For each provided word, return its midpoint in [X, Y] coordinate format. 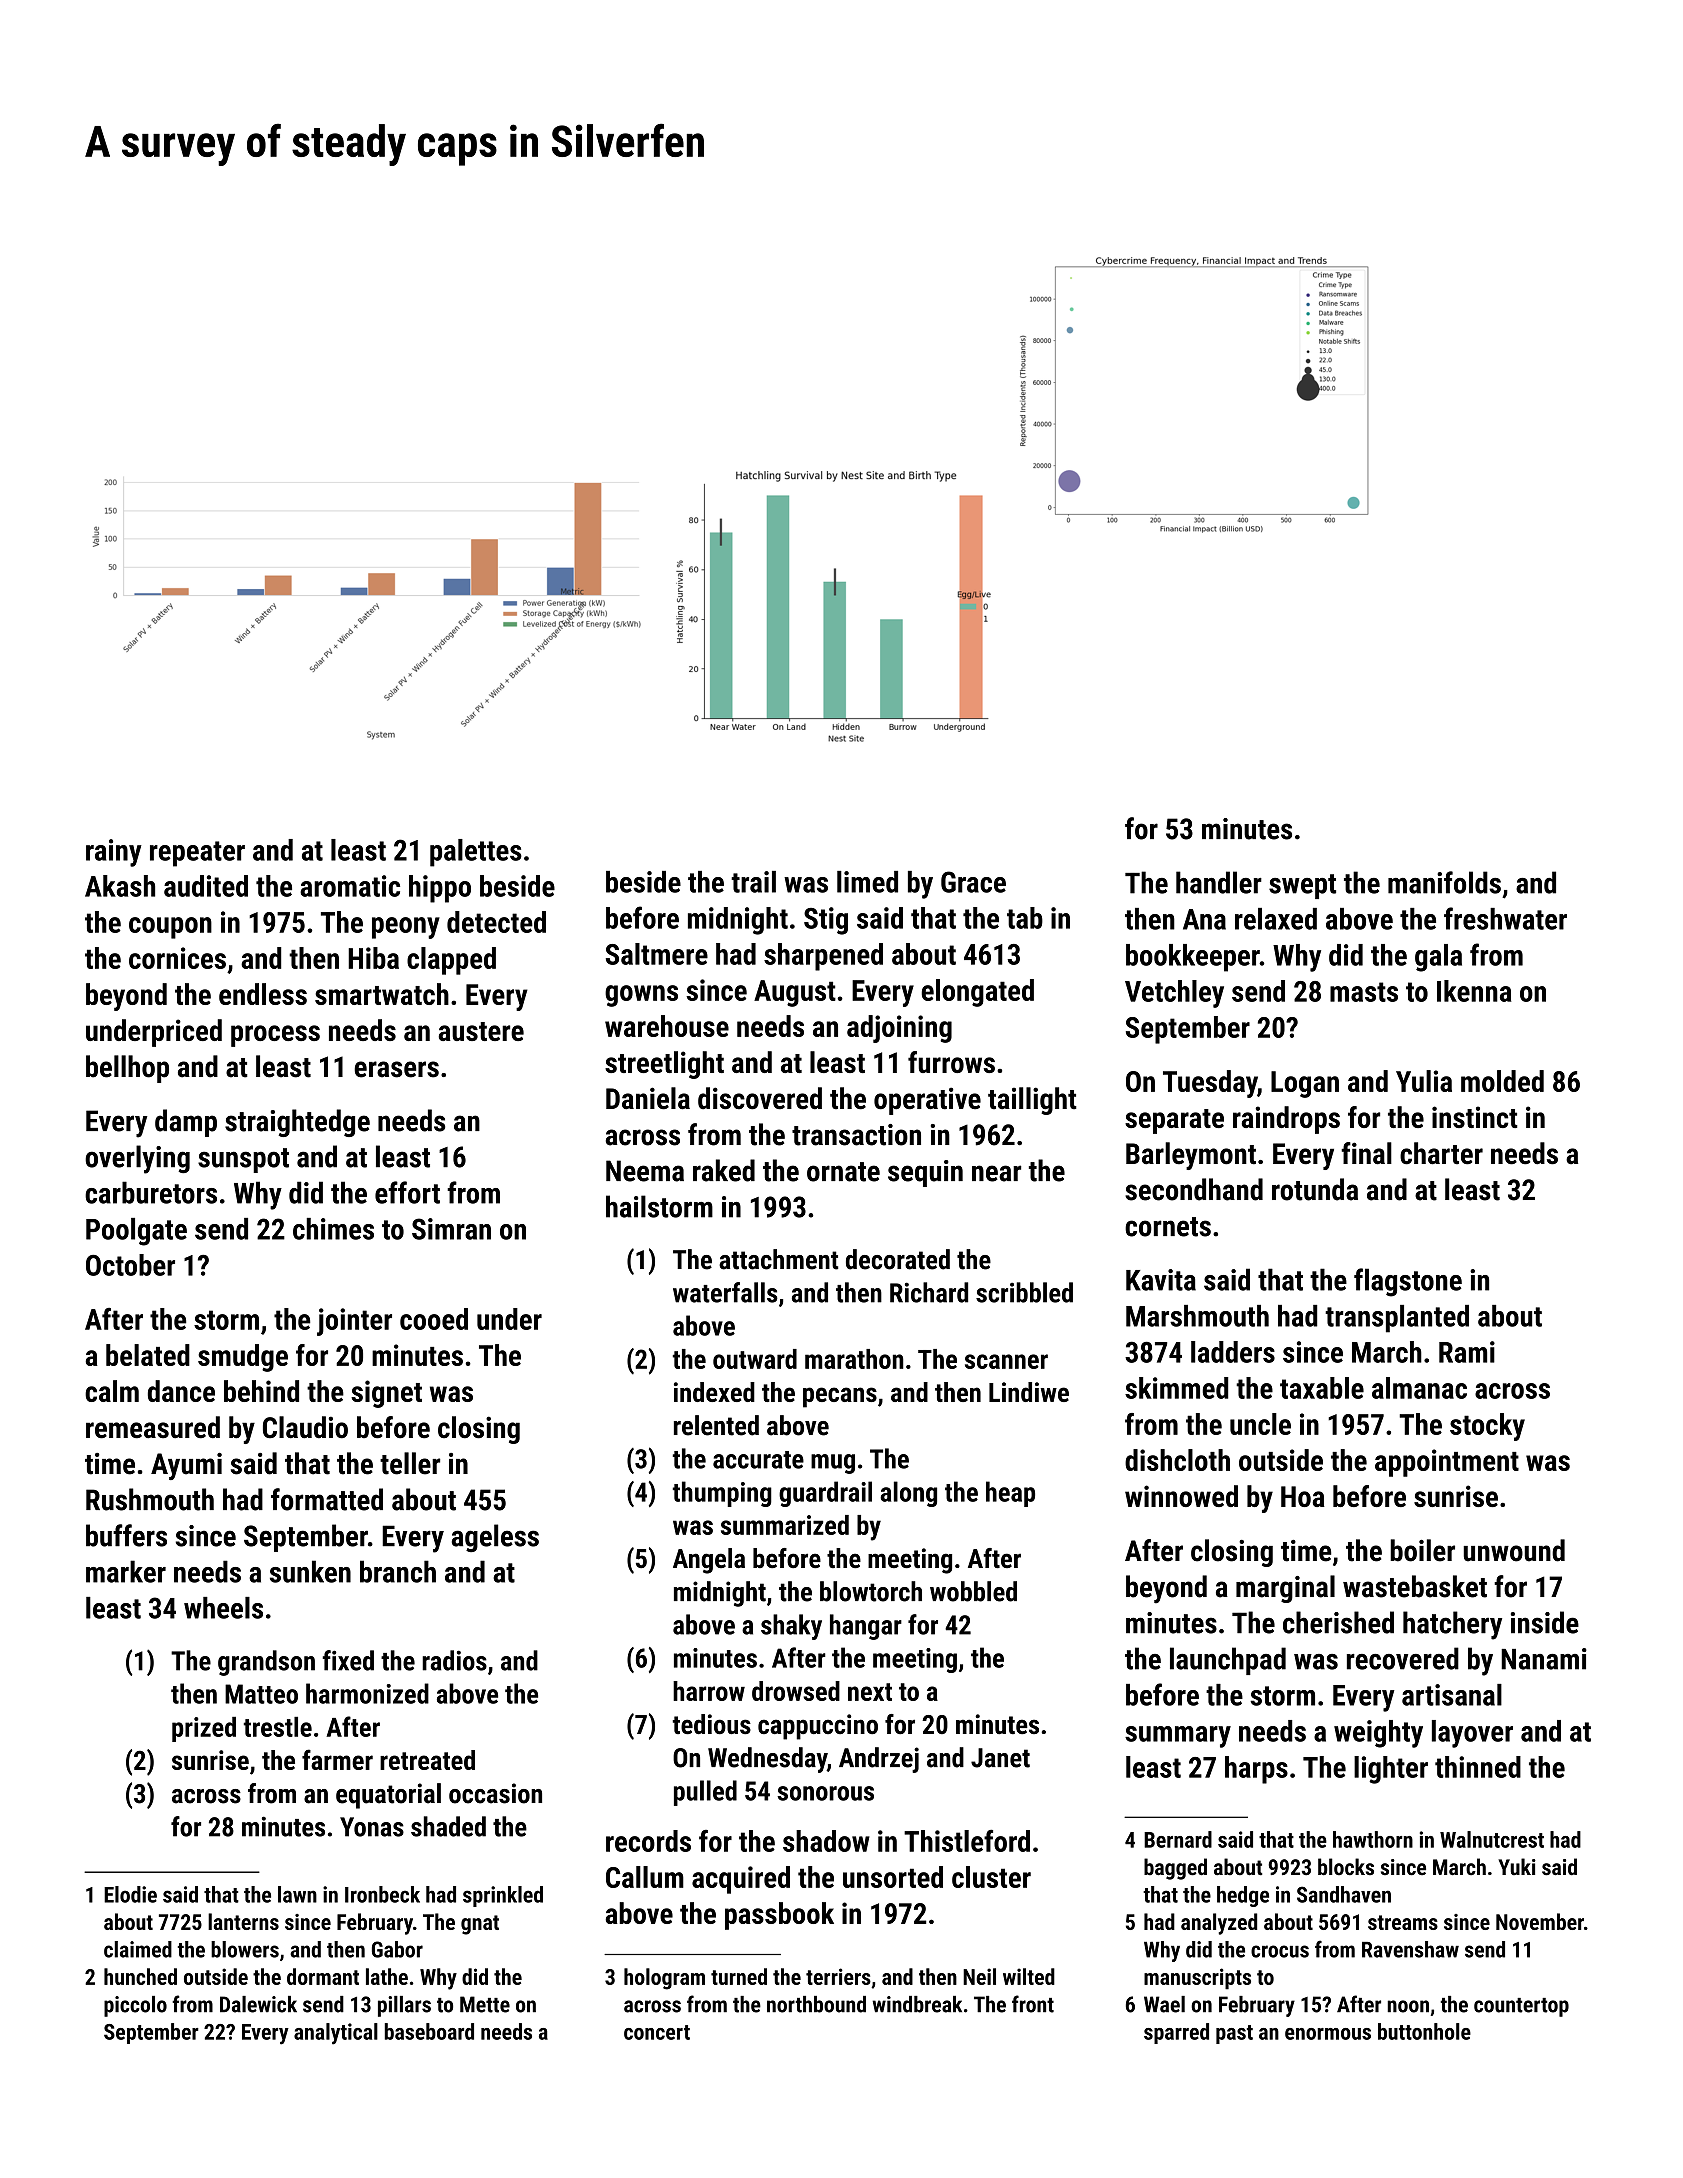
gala [1438, 958]
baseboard [429, 2031]
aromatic [350, 886]
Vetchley [1174, 994]
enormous [1328, 2034]
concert [657, 2032]
